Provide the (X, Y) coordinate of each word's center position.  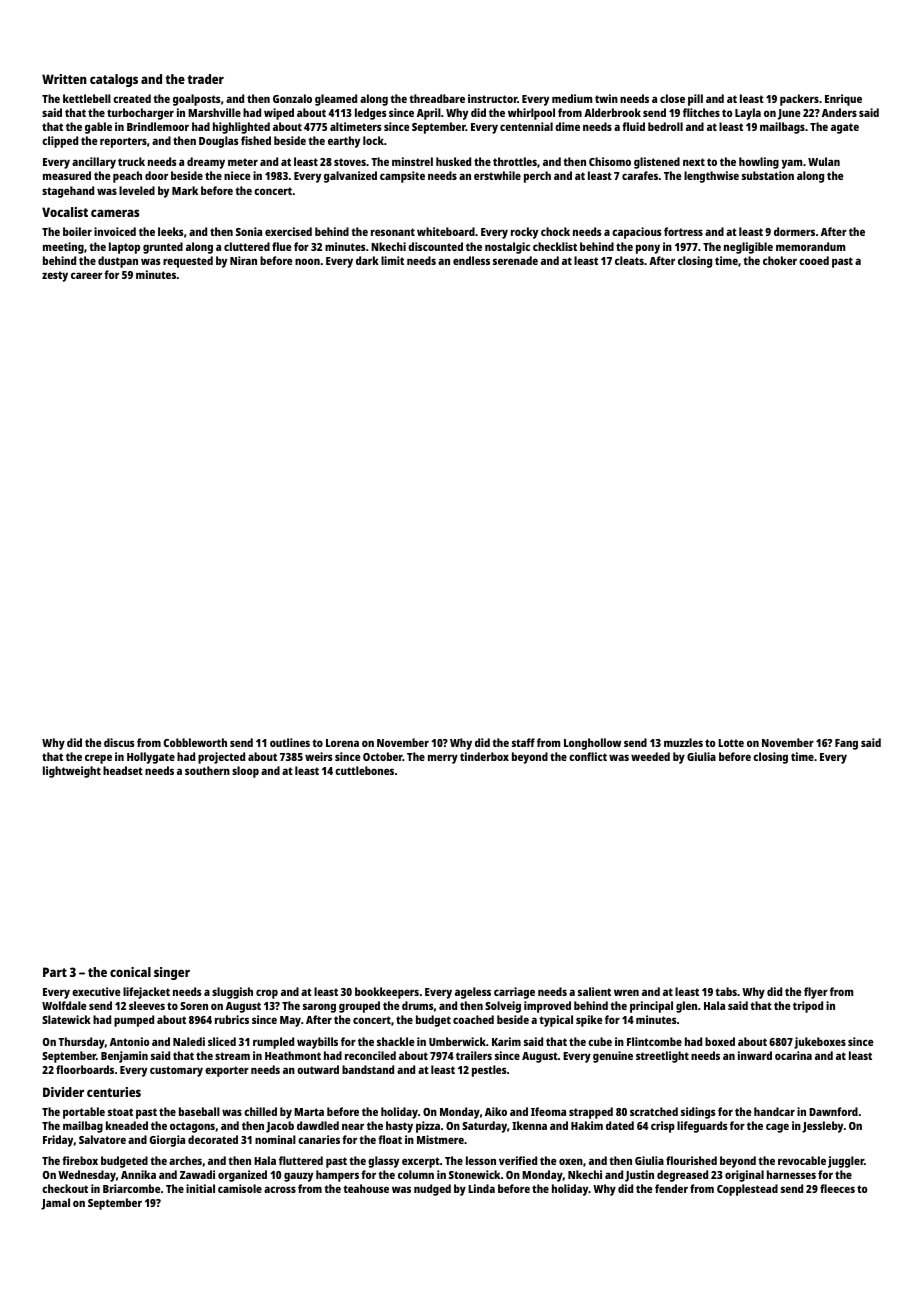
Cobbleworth (195, 742)
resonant (393, 232)
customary (176, 1071)
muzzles (683, 742)
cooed (814, 260)
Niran (243, 260)
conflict (588, 756)
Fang (846, 744)
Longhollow (592, 744)
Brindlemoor (158, 126)
